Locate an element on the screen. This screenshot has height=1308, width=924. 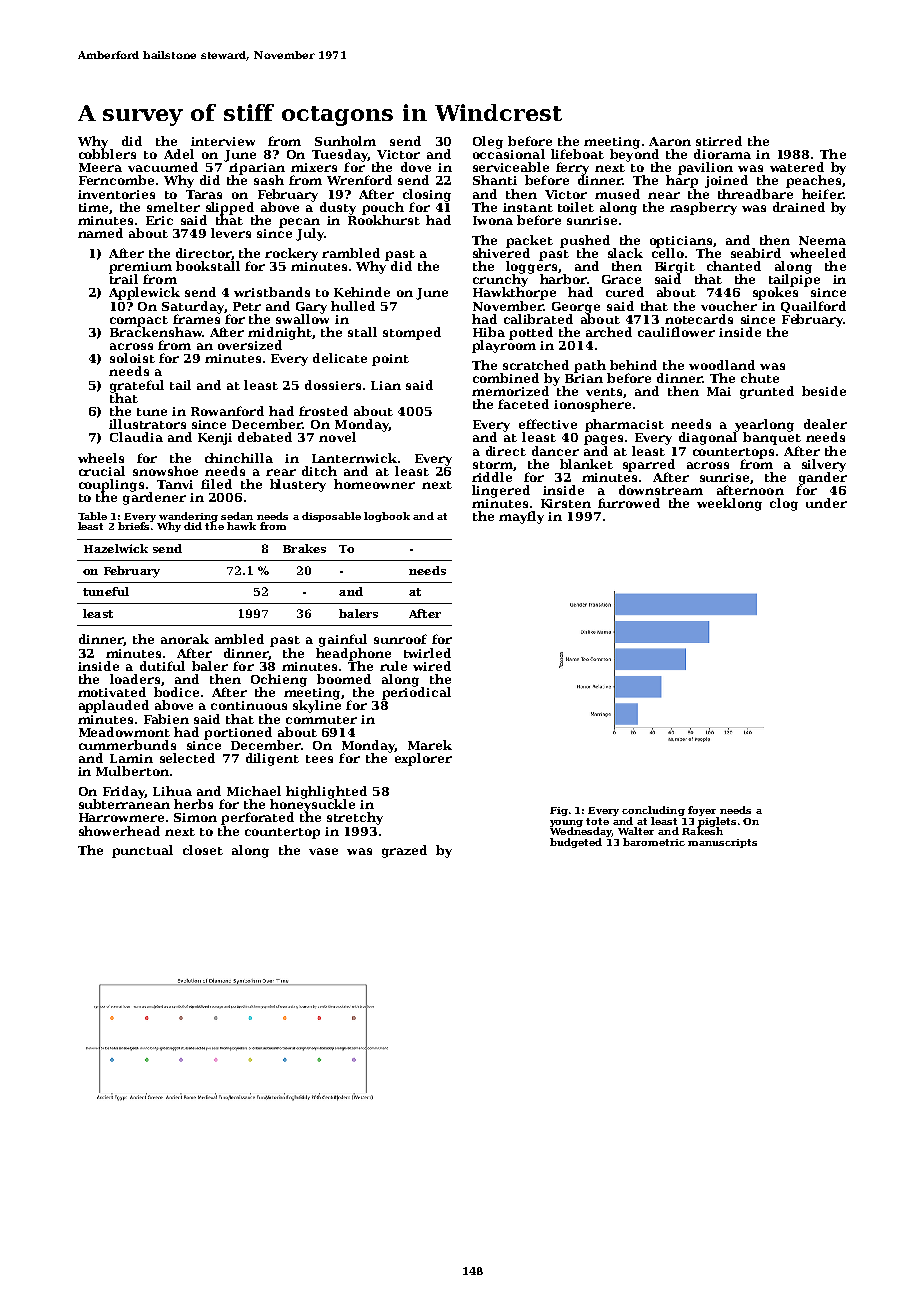
sedan is located at coordinates (237, 516).
